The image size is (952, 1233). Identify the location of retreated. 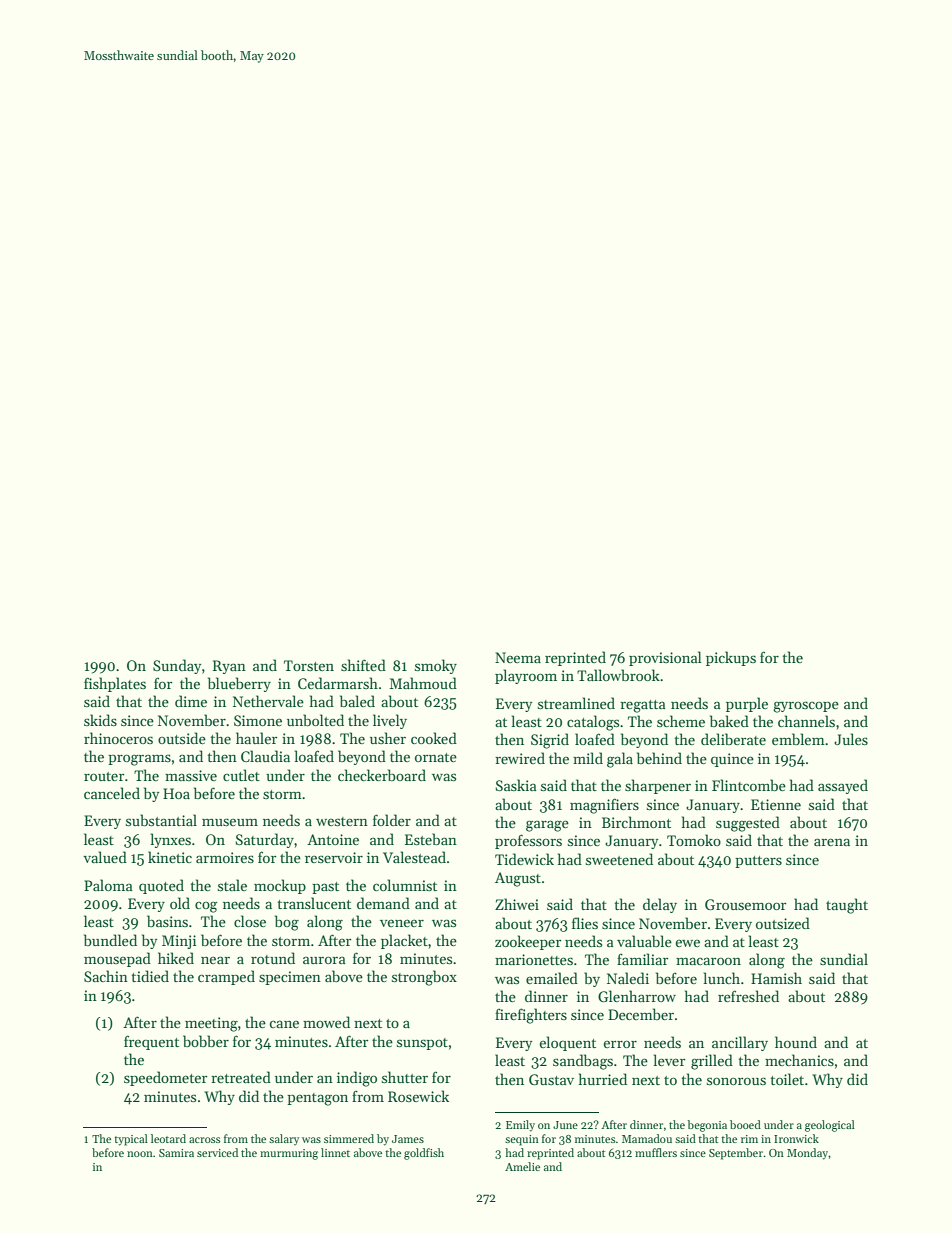
(241, 1077).
